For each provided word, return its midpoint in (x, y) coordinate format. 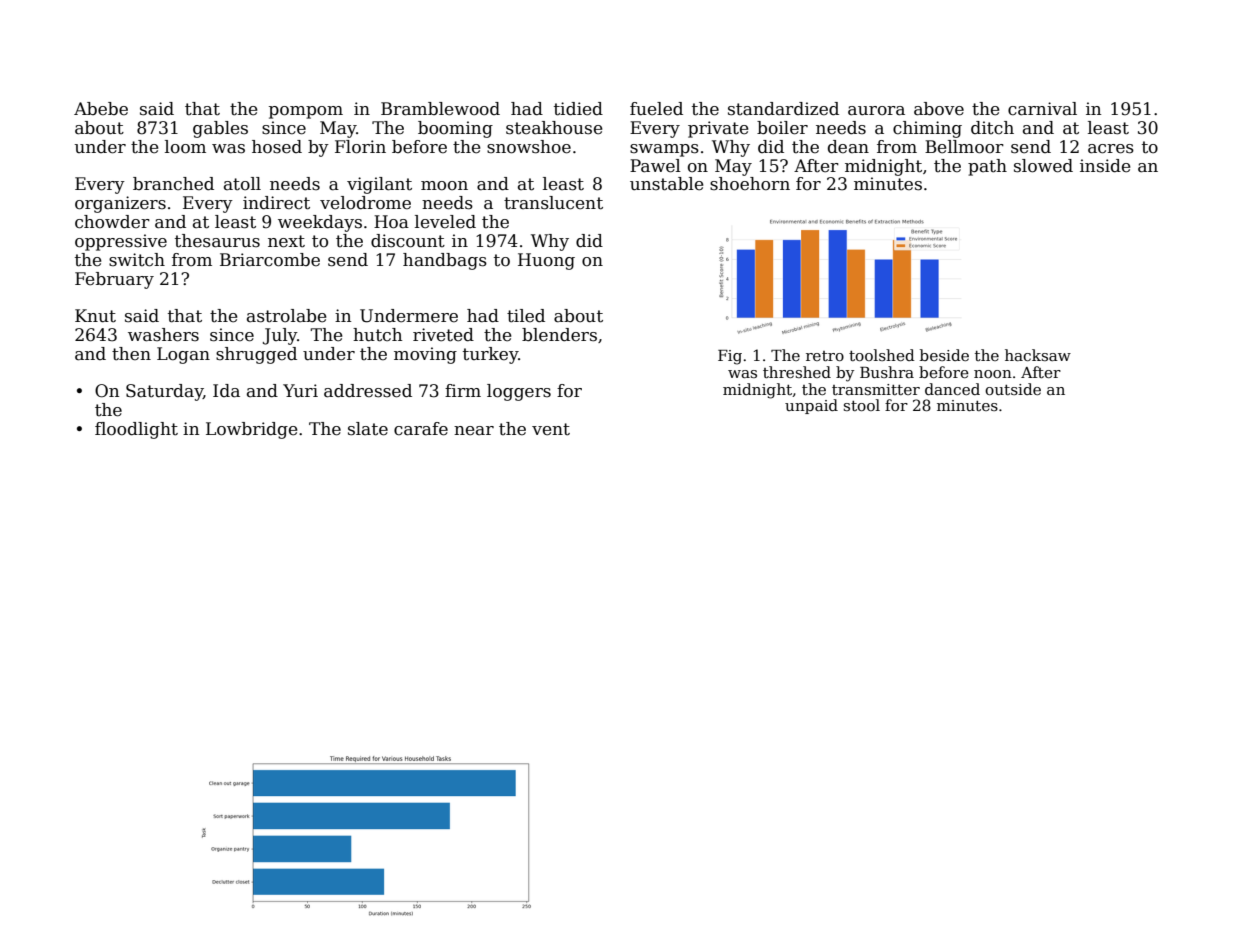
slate (368, 429)
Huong (546, 261)
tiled (526, 316)
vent (551, 429)
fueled (656, 109)
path (987, 167)
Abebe (101, 109)
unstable (667, 184)
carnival (1042, 109)
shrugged (256, 355)
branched (173, 184)
